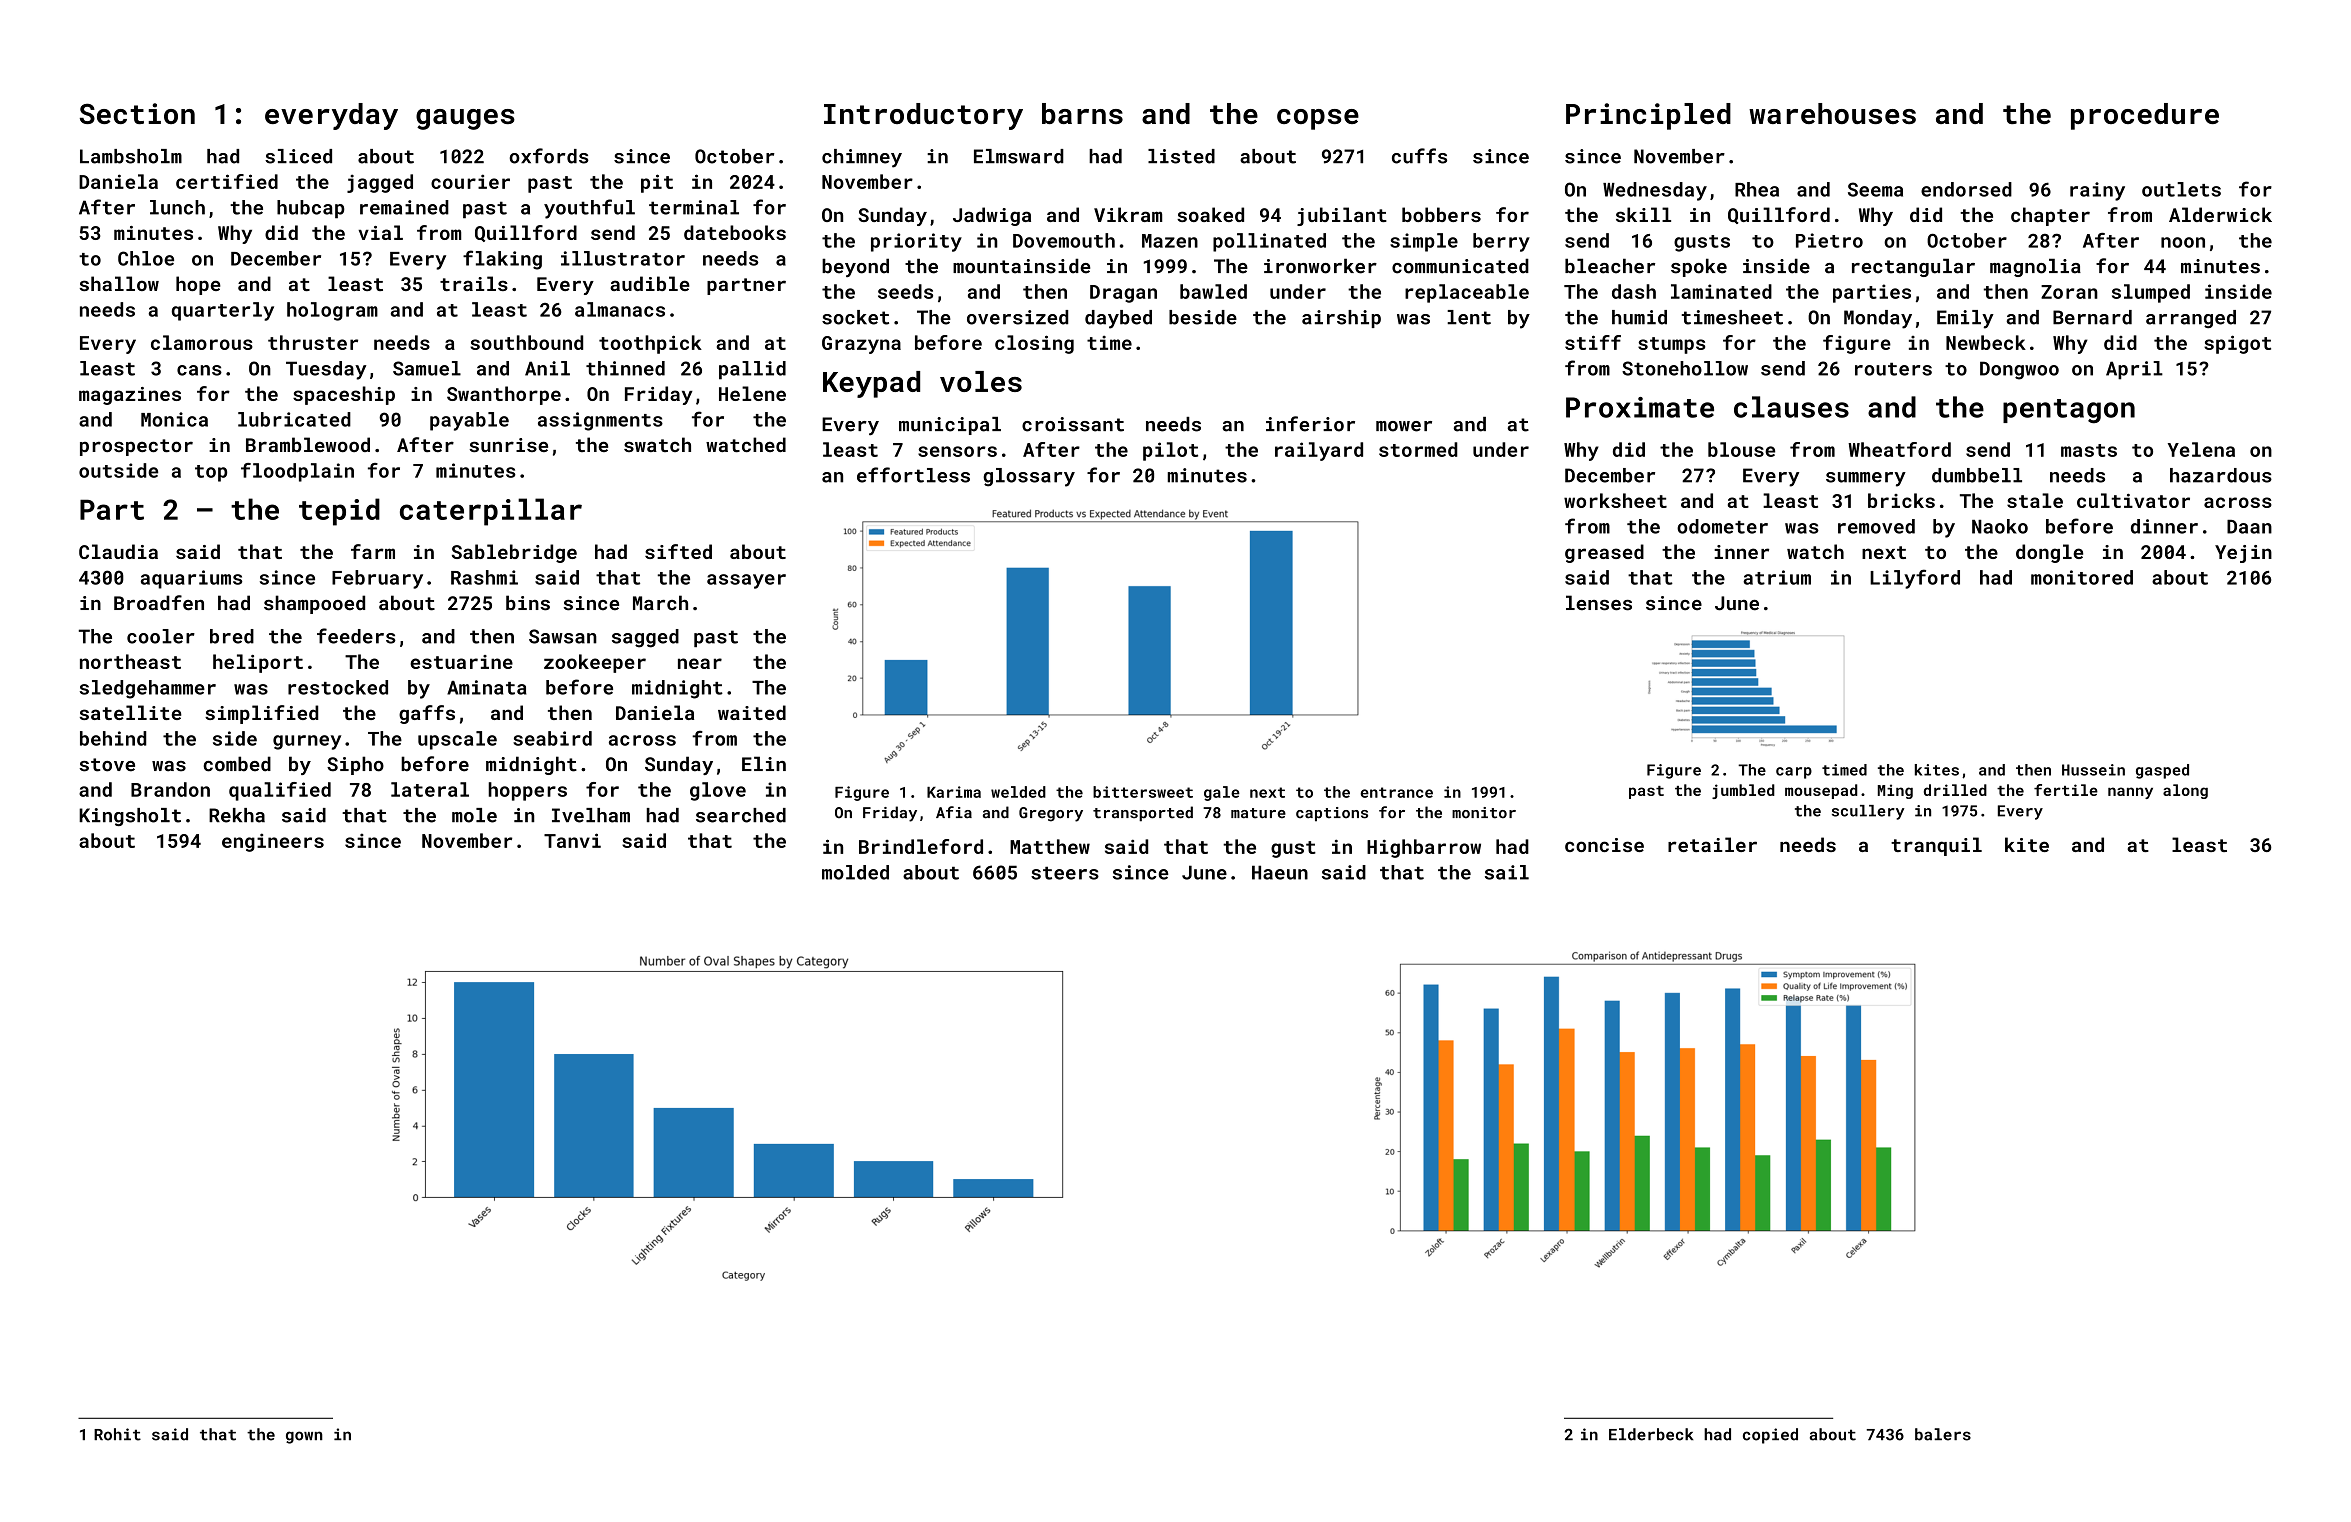 The height and width of the image is (1522, 2351). Describe the element at coordinates (1936, 846) in the image. I see `tranquil` at that location.
